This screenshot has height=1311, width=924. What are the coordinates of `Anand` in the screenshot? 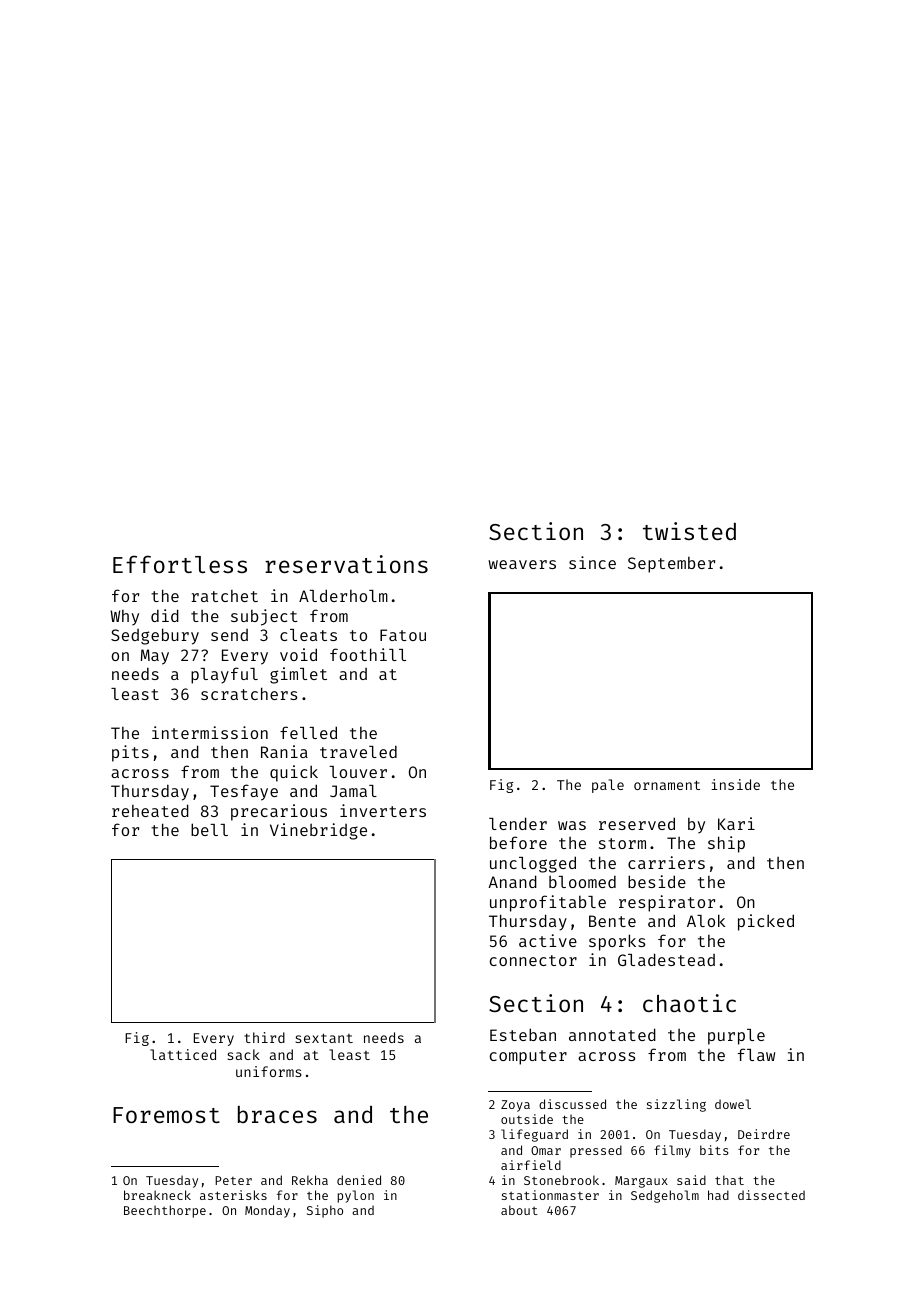 It's located at (512, 881).
